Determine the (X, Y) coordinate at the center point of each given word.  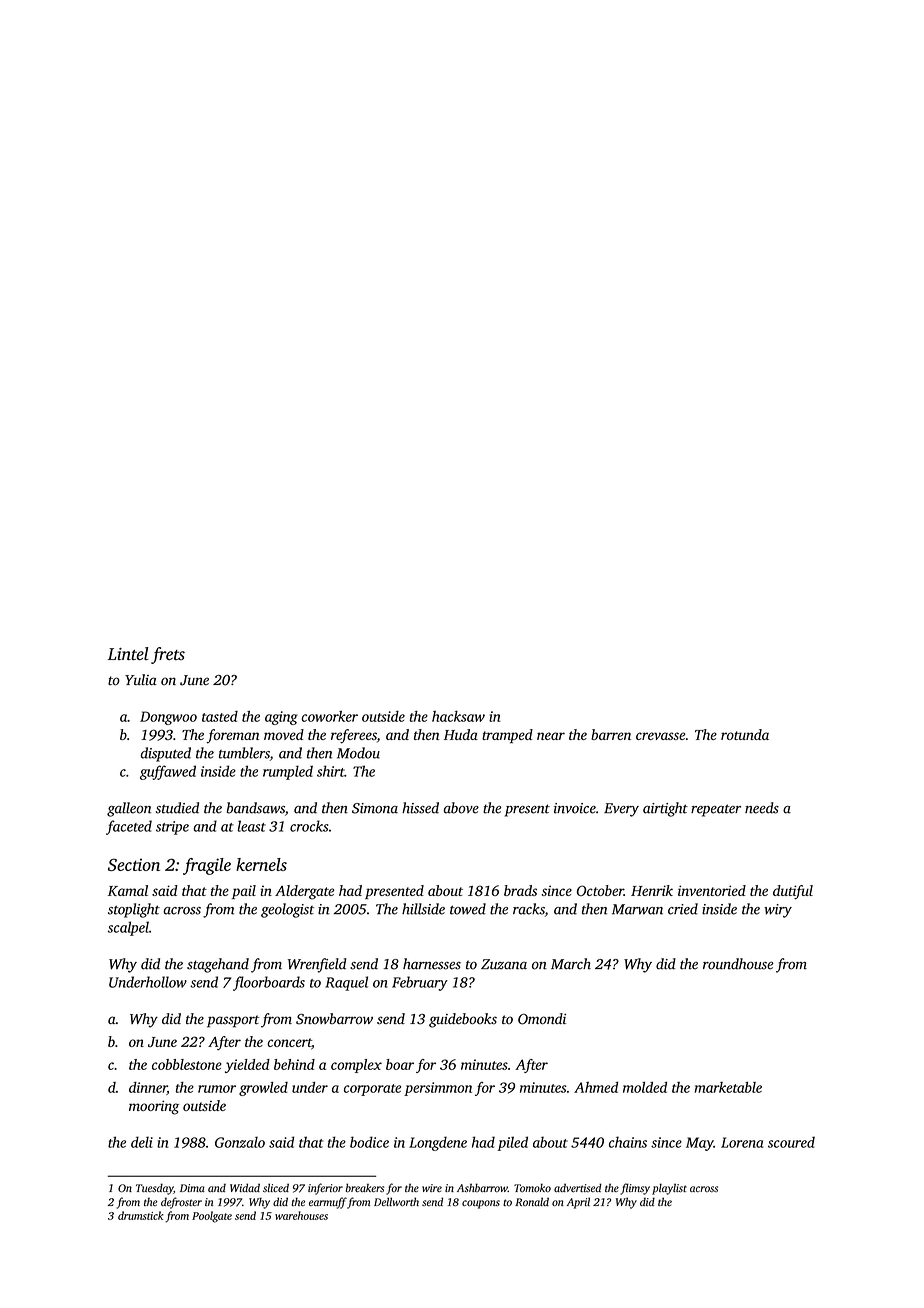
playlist (669, 1189)
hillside (423, 909)
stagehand (218, 965)
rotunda (745, 734)
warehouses (301, 1215)
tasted (220, 716)
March (571, 964)
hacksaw (458, 716)
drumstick (141, 1215)
